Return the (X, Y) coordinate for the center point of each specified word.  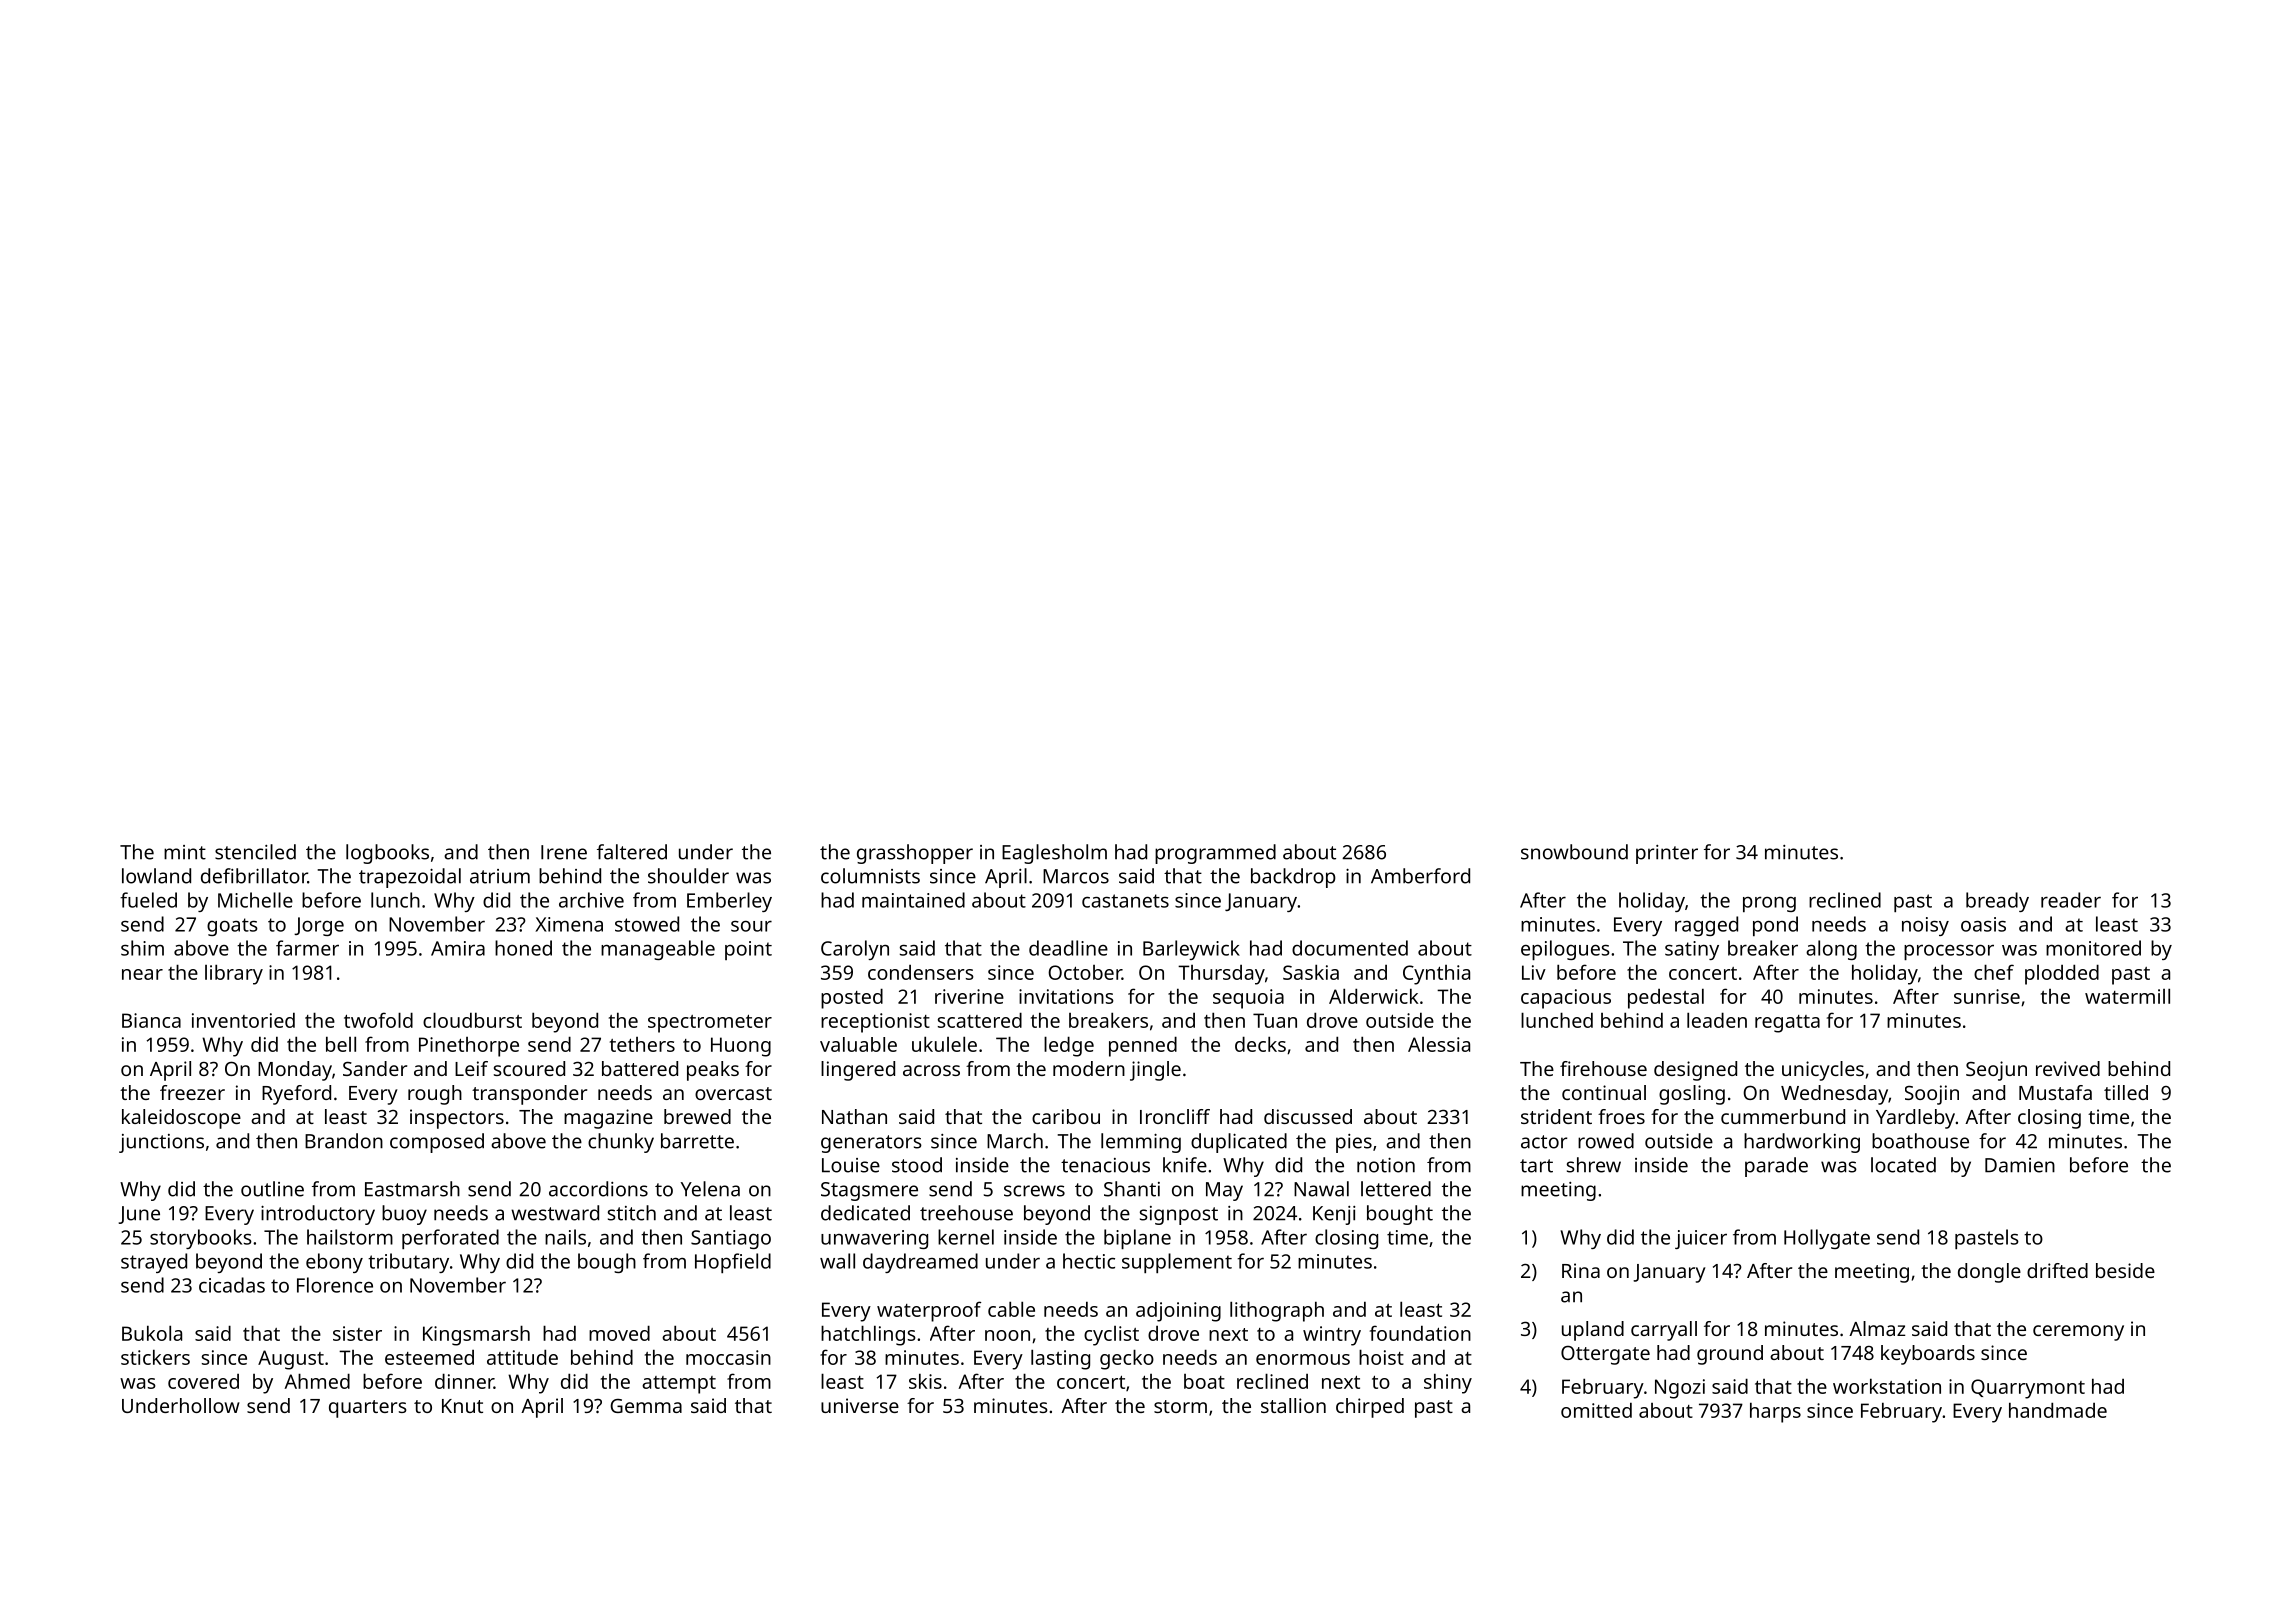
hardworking (1802, 1143)
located (1903, 1165)
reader (2071, 900)
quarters (368, 1409)
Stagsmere (869, 1191)
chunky (621, 1143)
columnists (870, 876)
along (1831, 950)
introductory (318, 1215)
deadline (1068, 948)
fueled (148, 900)
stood (917, 1165)
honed (523, 948)
